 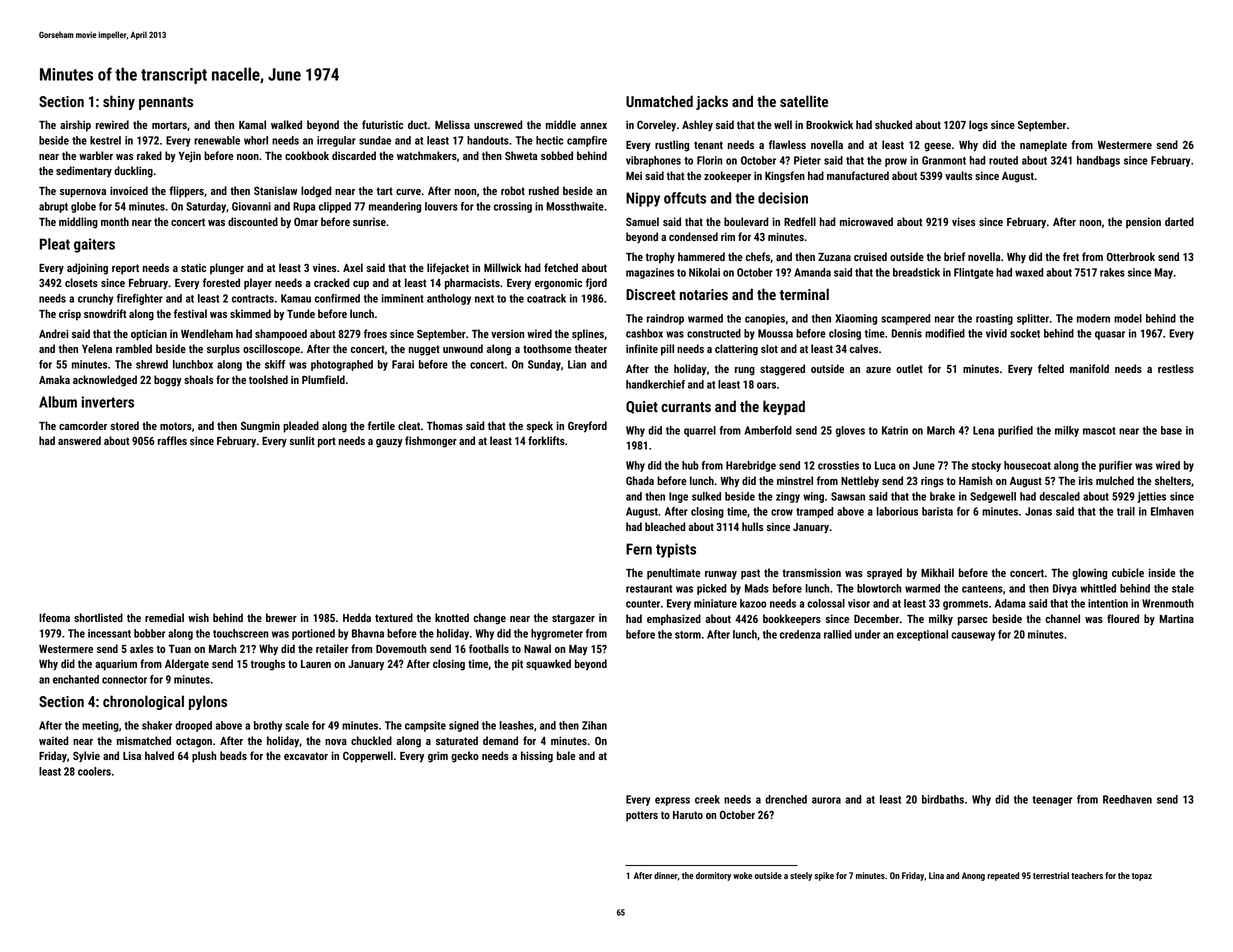 What do you see at coordinates (166, 103) in the document?
I see `pennants` at bounding box center [166, 103].
